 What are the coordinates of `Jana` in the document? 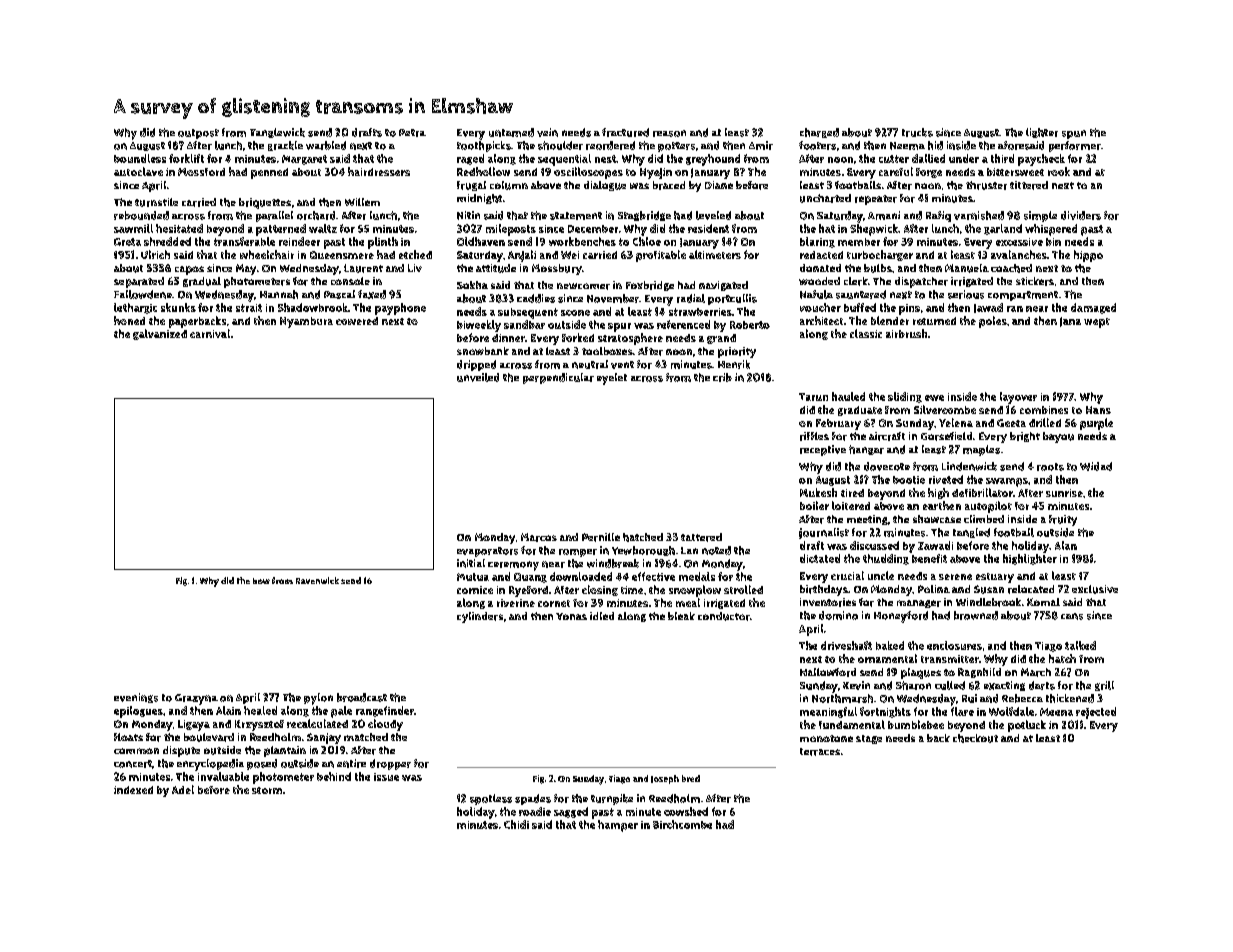 It's located at (1070, 322).
